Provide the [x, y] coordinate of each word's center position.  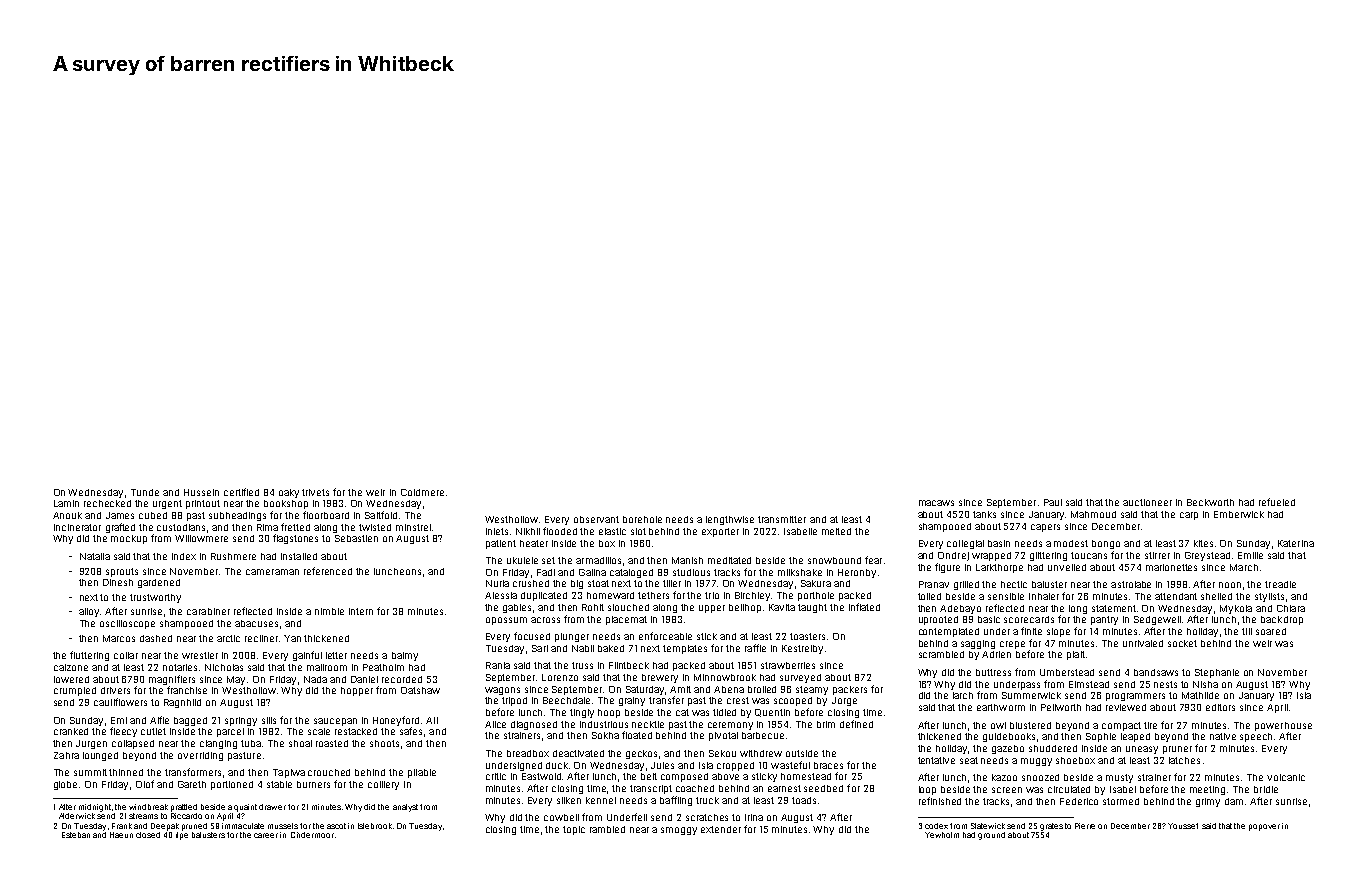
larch [963, 695]
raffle [755, 648]
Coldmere [422, 492]
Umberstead [1067, 672]
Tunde [145, 492]
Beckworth [1210, 502]
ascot [336, 826]
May [236, 680]
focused [532, 636]
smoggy [679, 831]
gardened [159, 583]
